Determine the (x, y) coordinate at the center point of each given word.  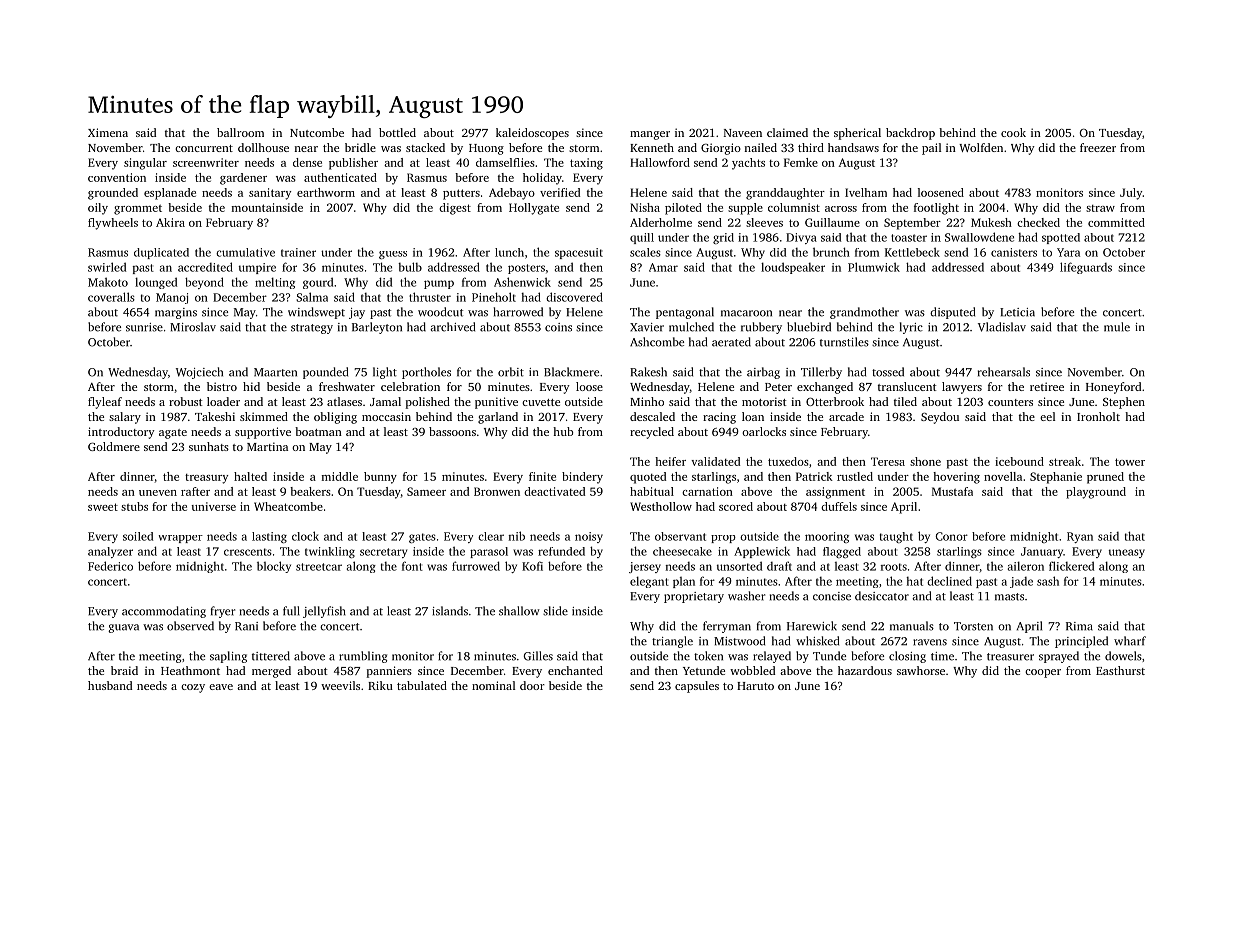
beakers (310, 491)
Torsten (973, 626)
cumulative (245, 252)
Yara (1068, 252)
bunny (380, 478)
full (291, 611)
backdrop (910, 134)
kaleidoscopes (532, 134)
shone (925, 461)
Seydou (940, 418)
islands (450, 611)
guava (123, 628)
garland (498, 418)
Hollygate (534, 209)
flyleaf (105, 403)
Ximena (108, 132)
